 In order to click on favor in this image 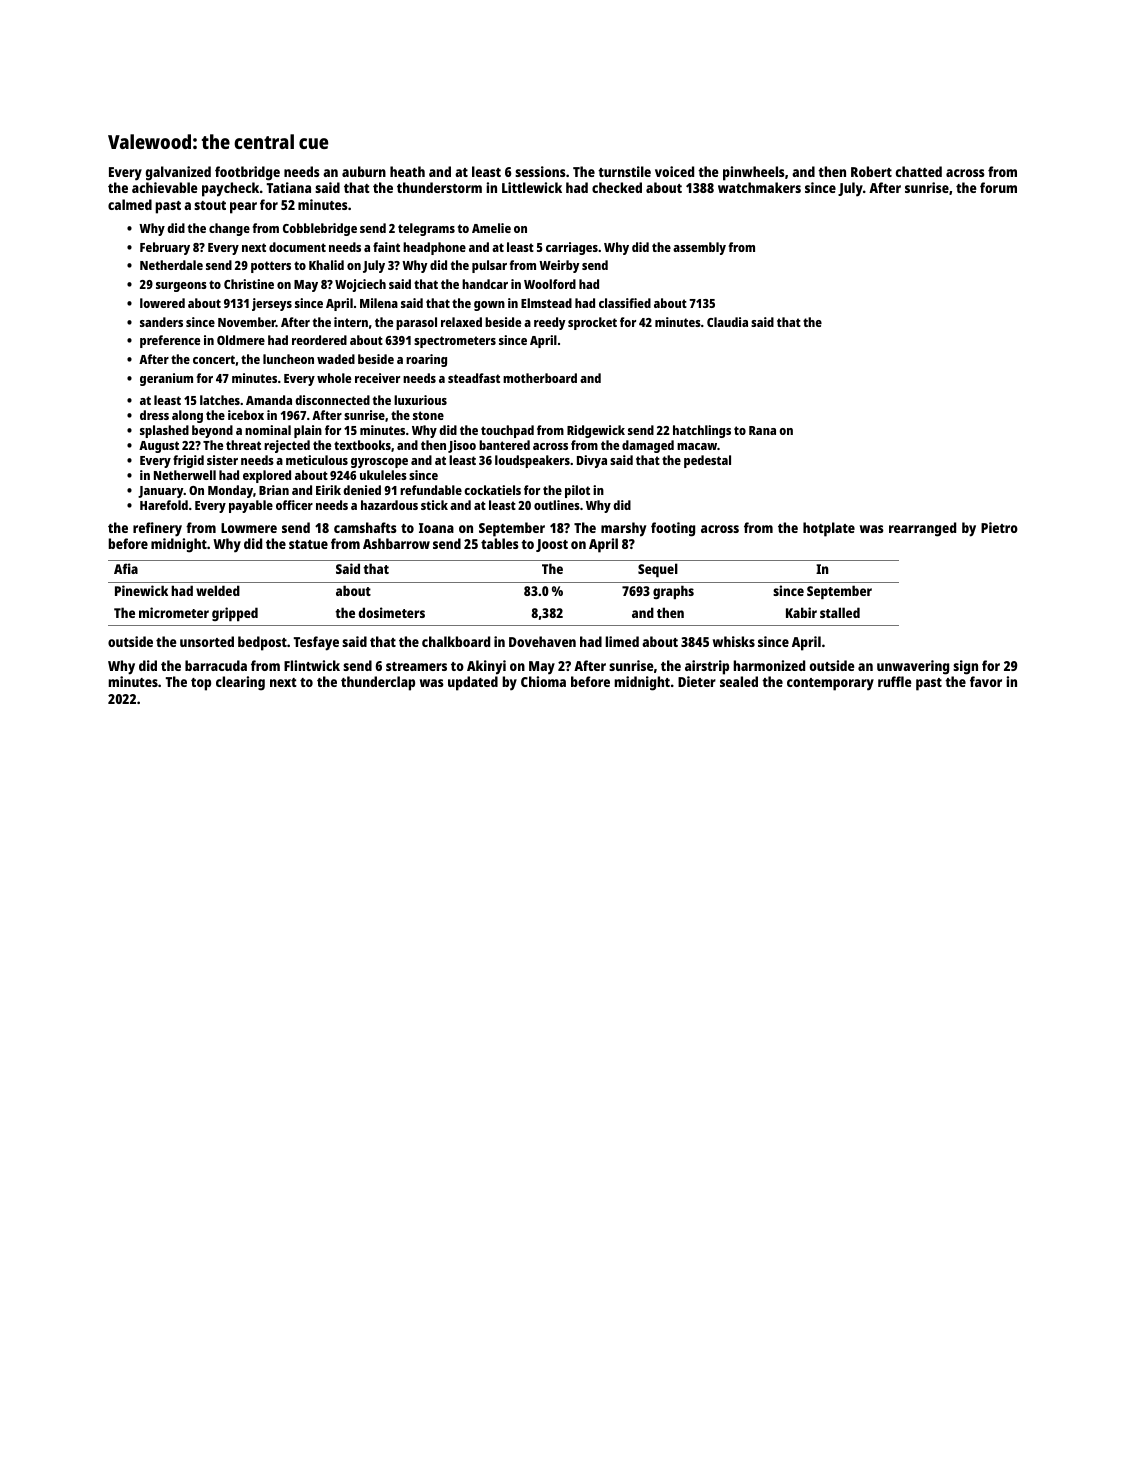, I will do `click(986, 681)`.
